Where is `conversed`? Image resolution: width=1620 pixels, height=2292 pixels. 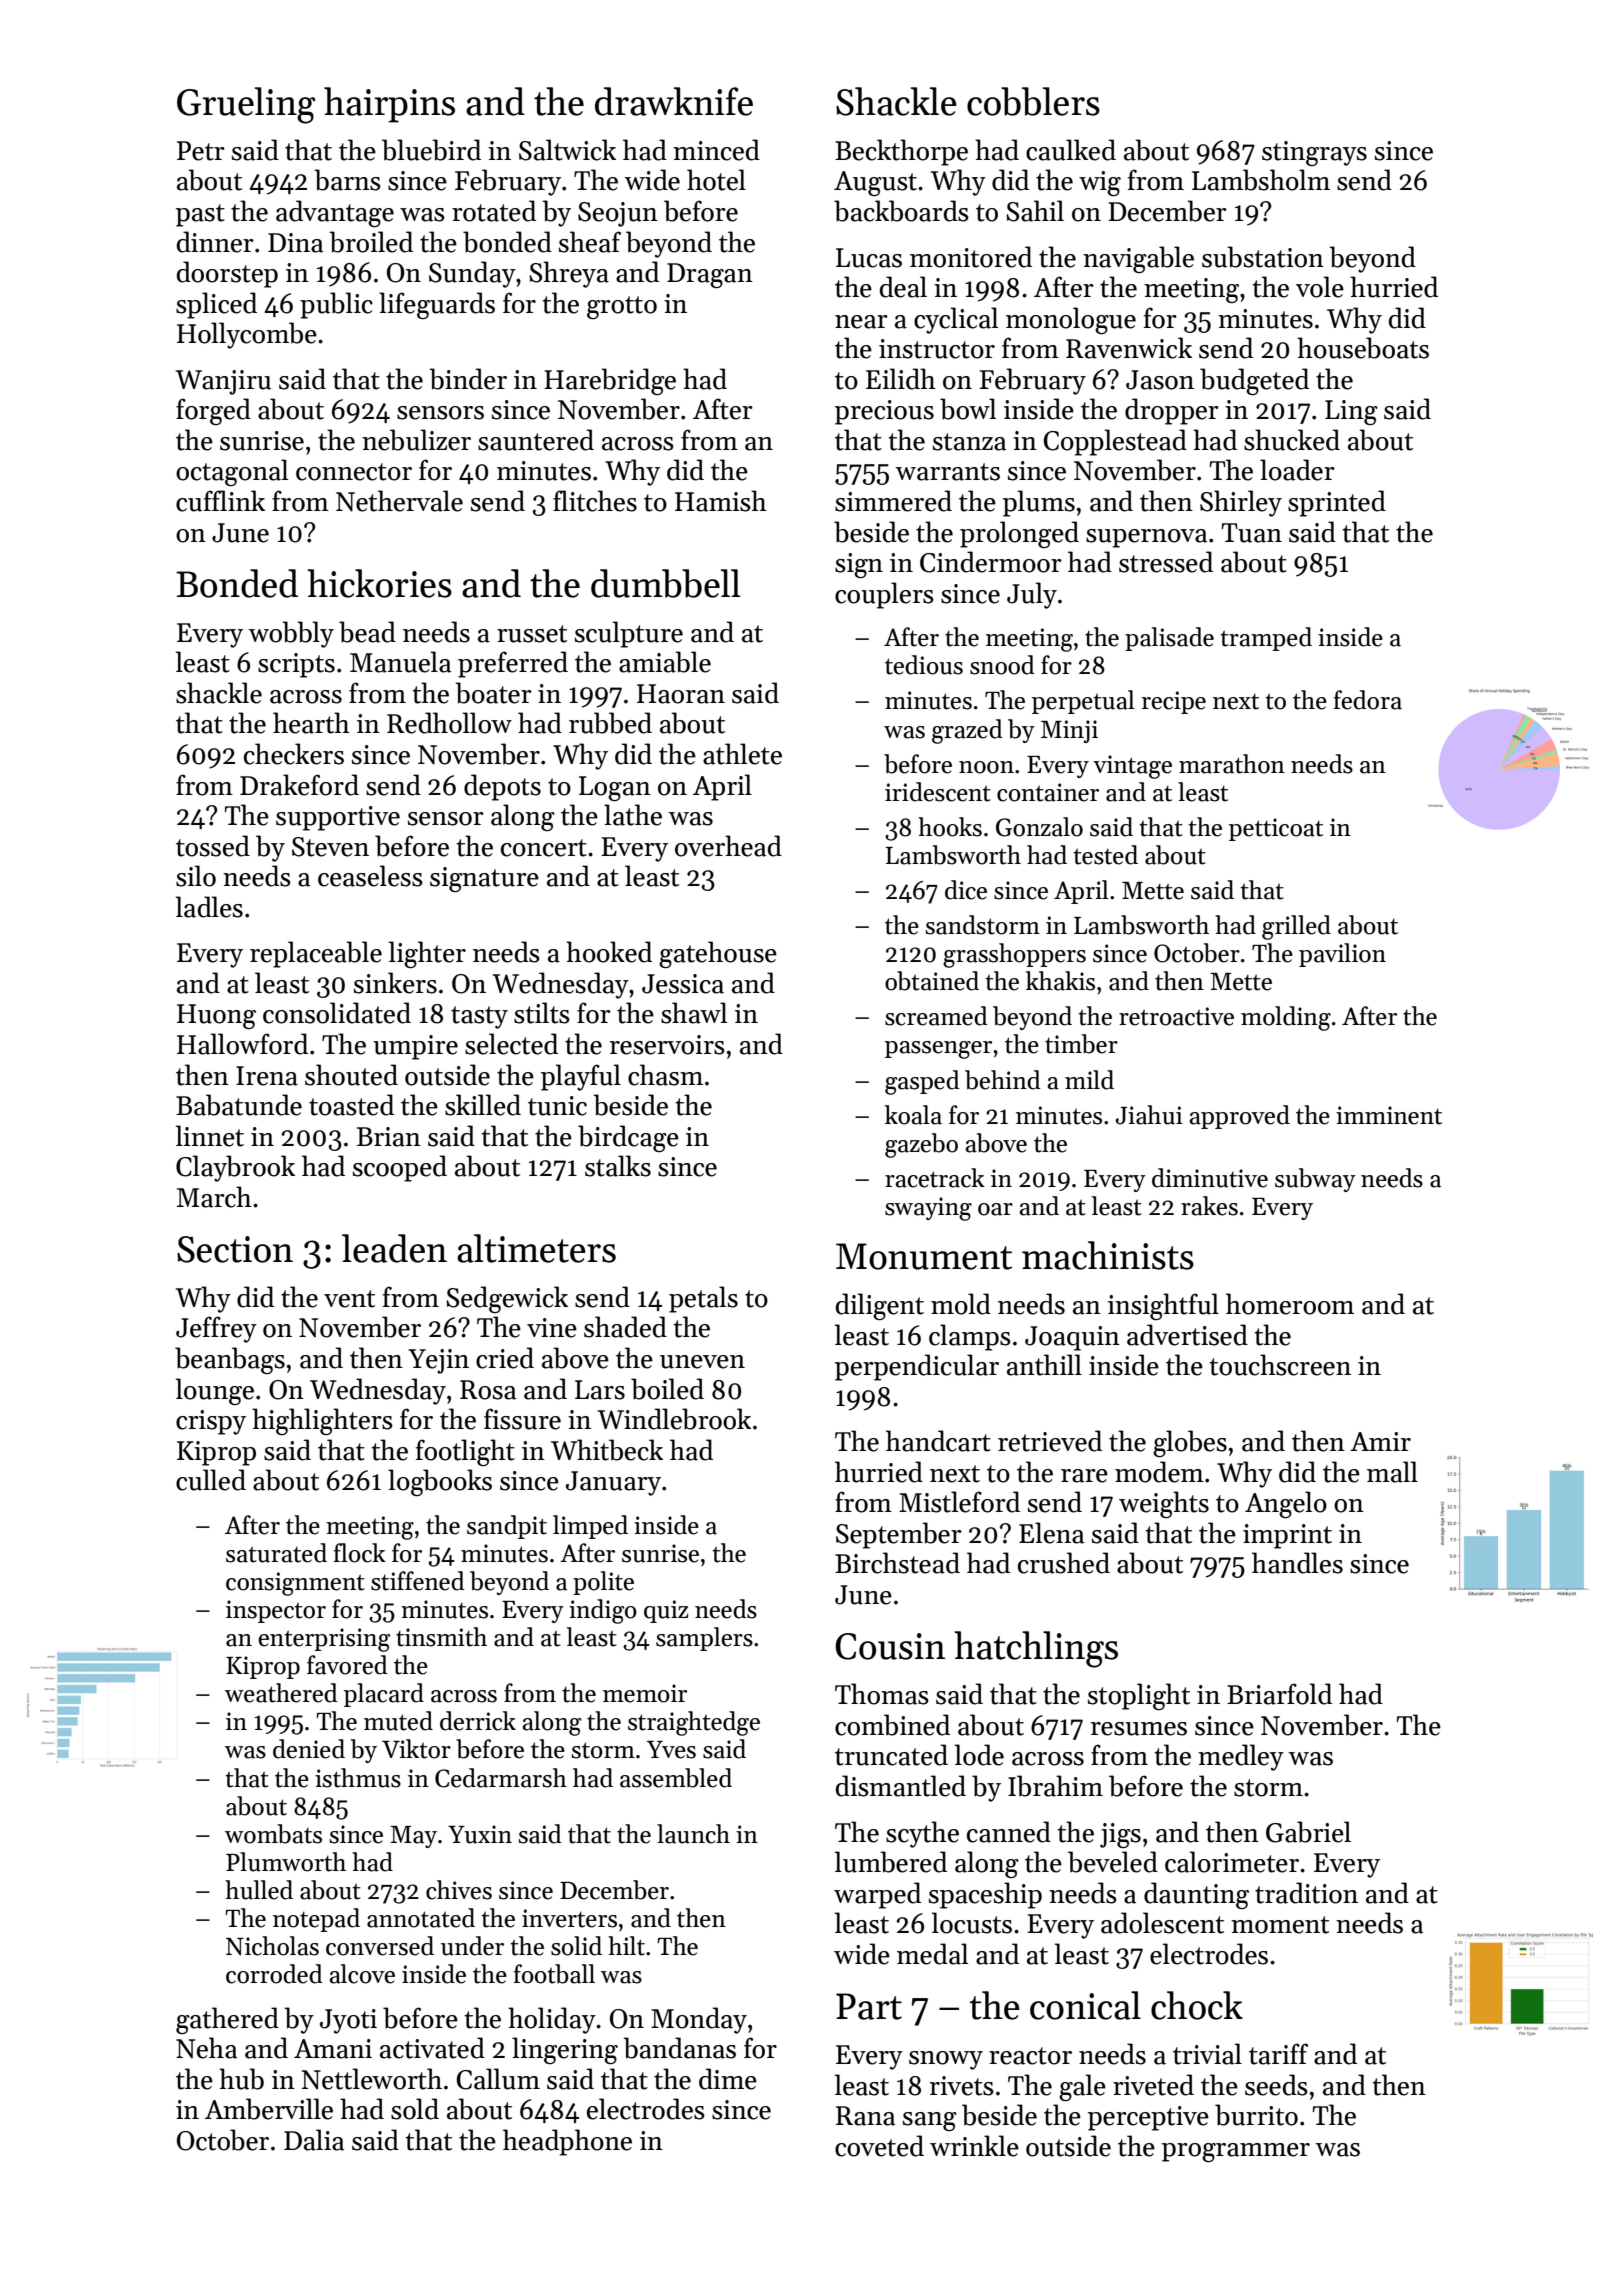 conversed is located at coordinates (380, 1946).
